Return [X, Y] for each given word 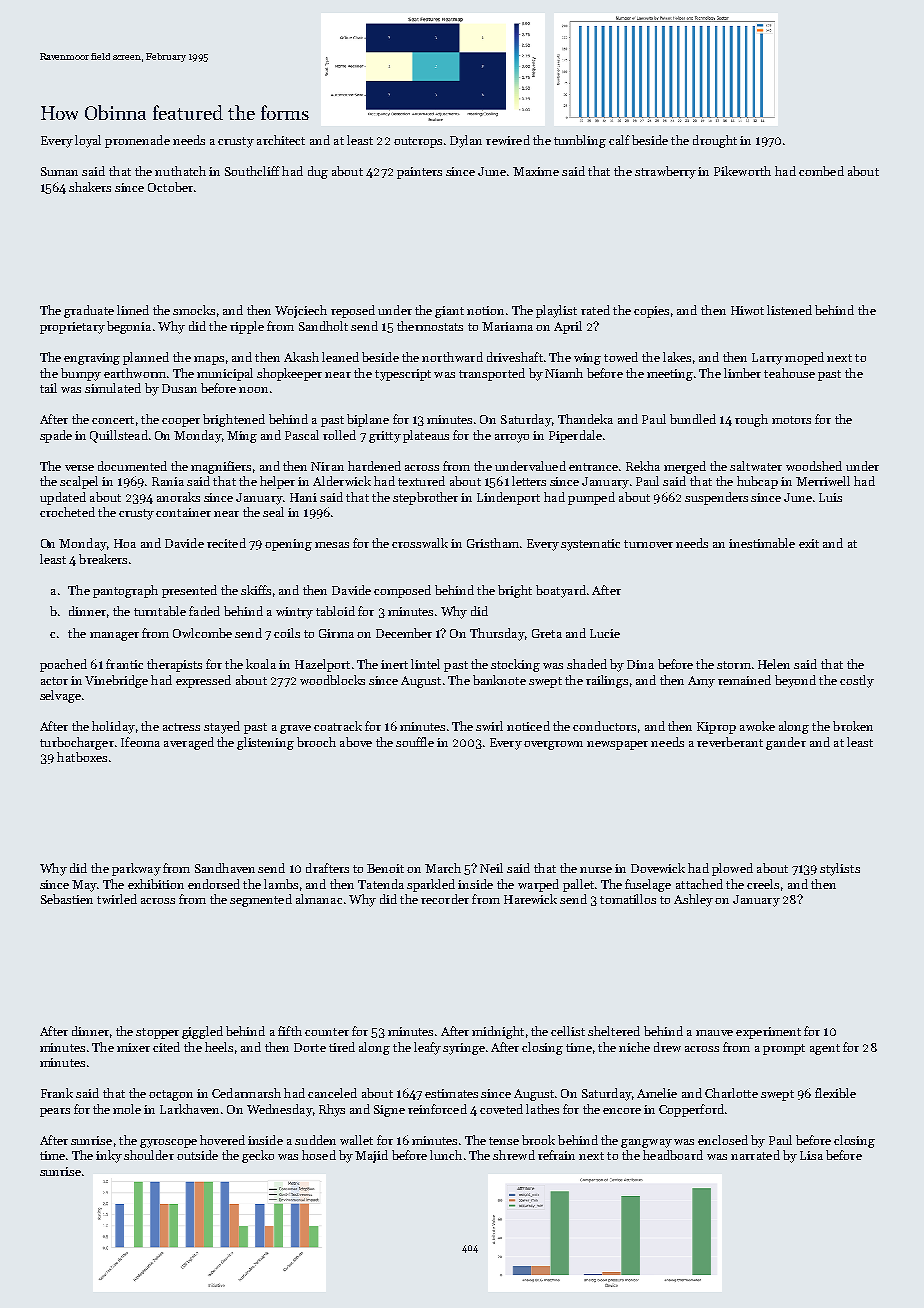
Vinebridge [116, 681]
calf [619, 140]
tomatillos [628, 899]
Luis [830, 497]
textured [421, 481]
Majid [371, 1156]
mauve [714, 1033]
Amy [701, 682]
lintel [425, 664]
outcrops [418, 142]
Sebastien [67, 899]
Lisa [811, 1155]
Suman [59, 171]
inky [109, 1156]
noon [253, 390]
